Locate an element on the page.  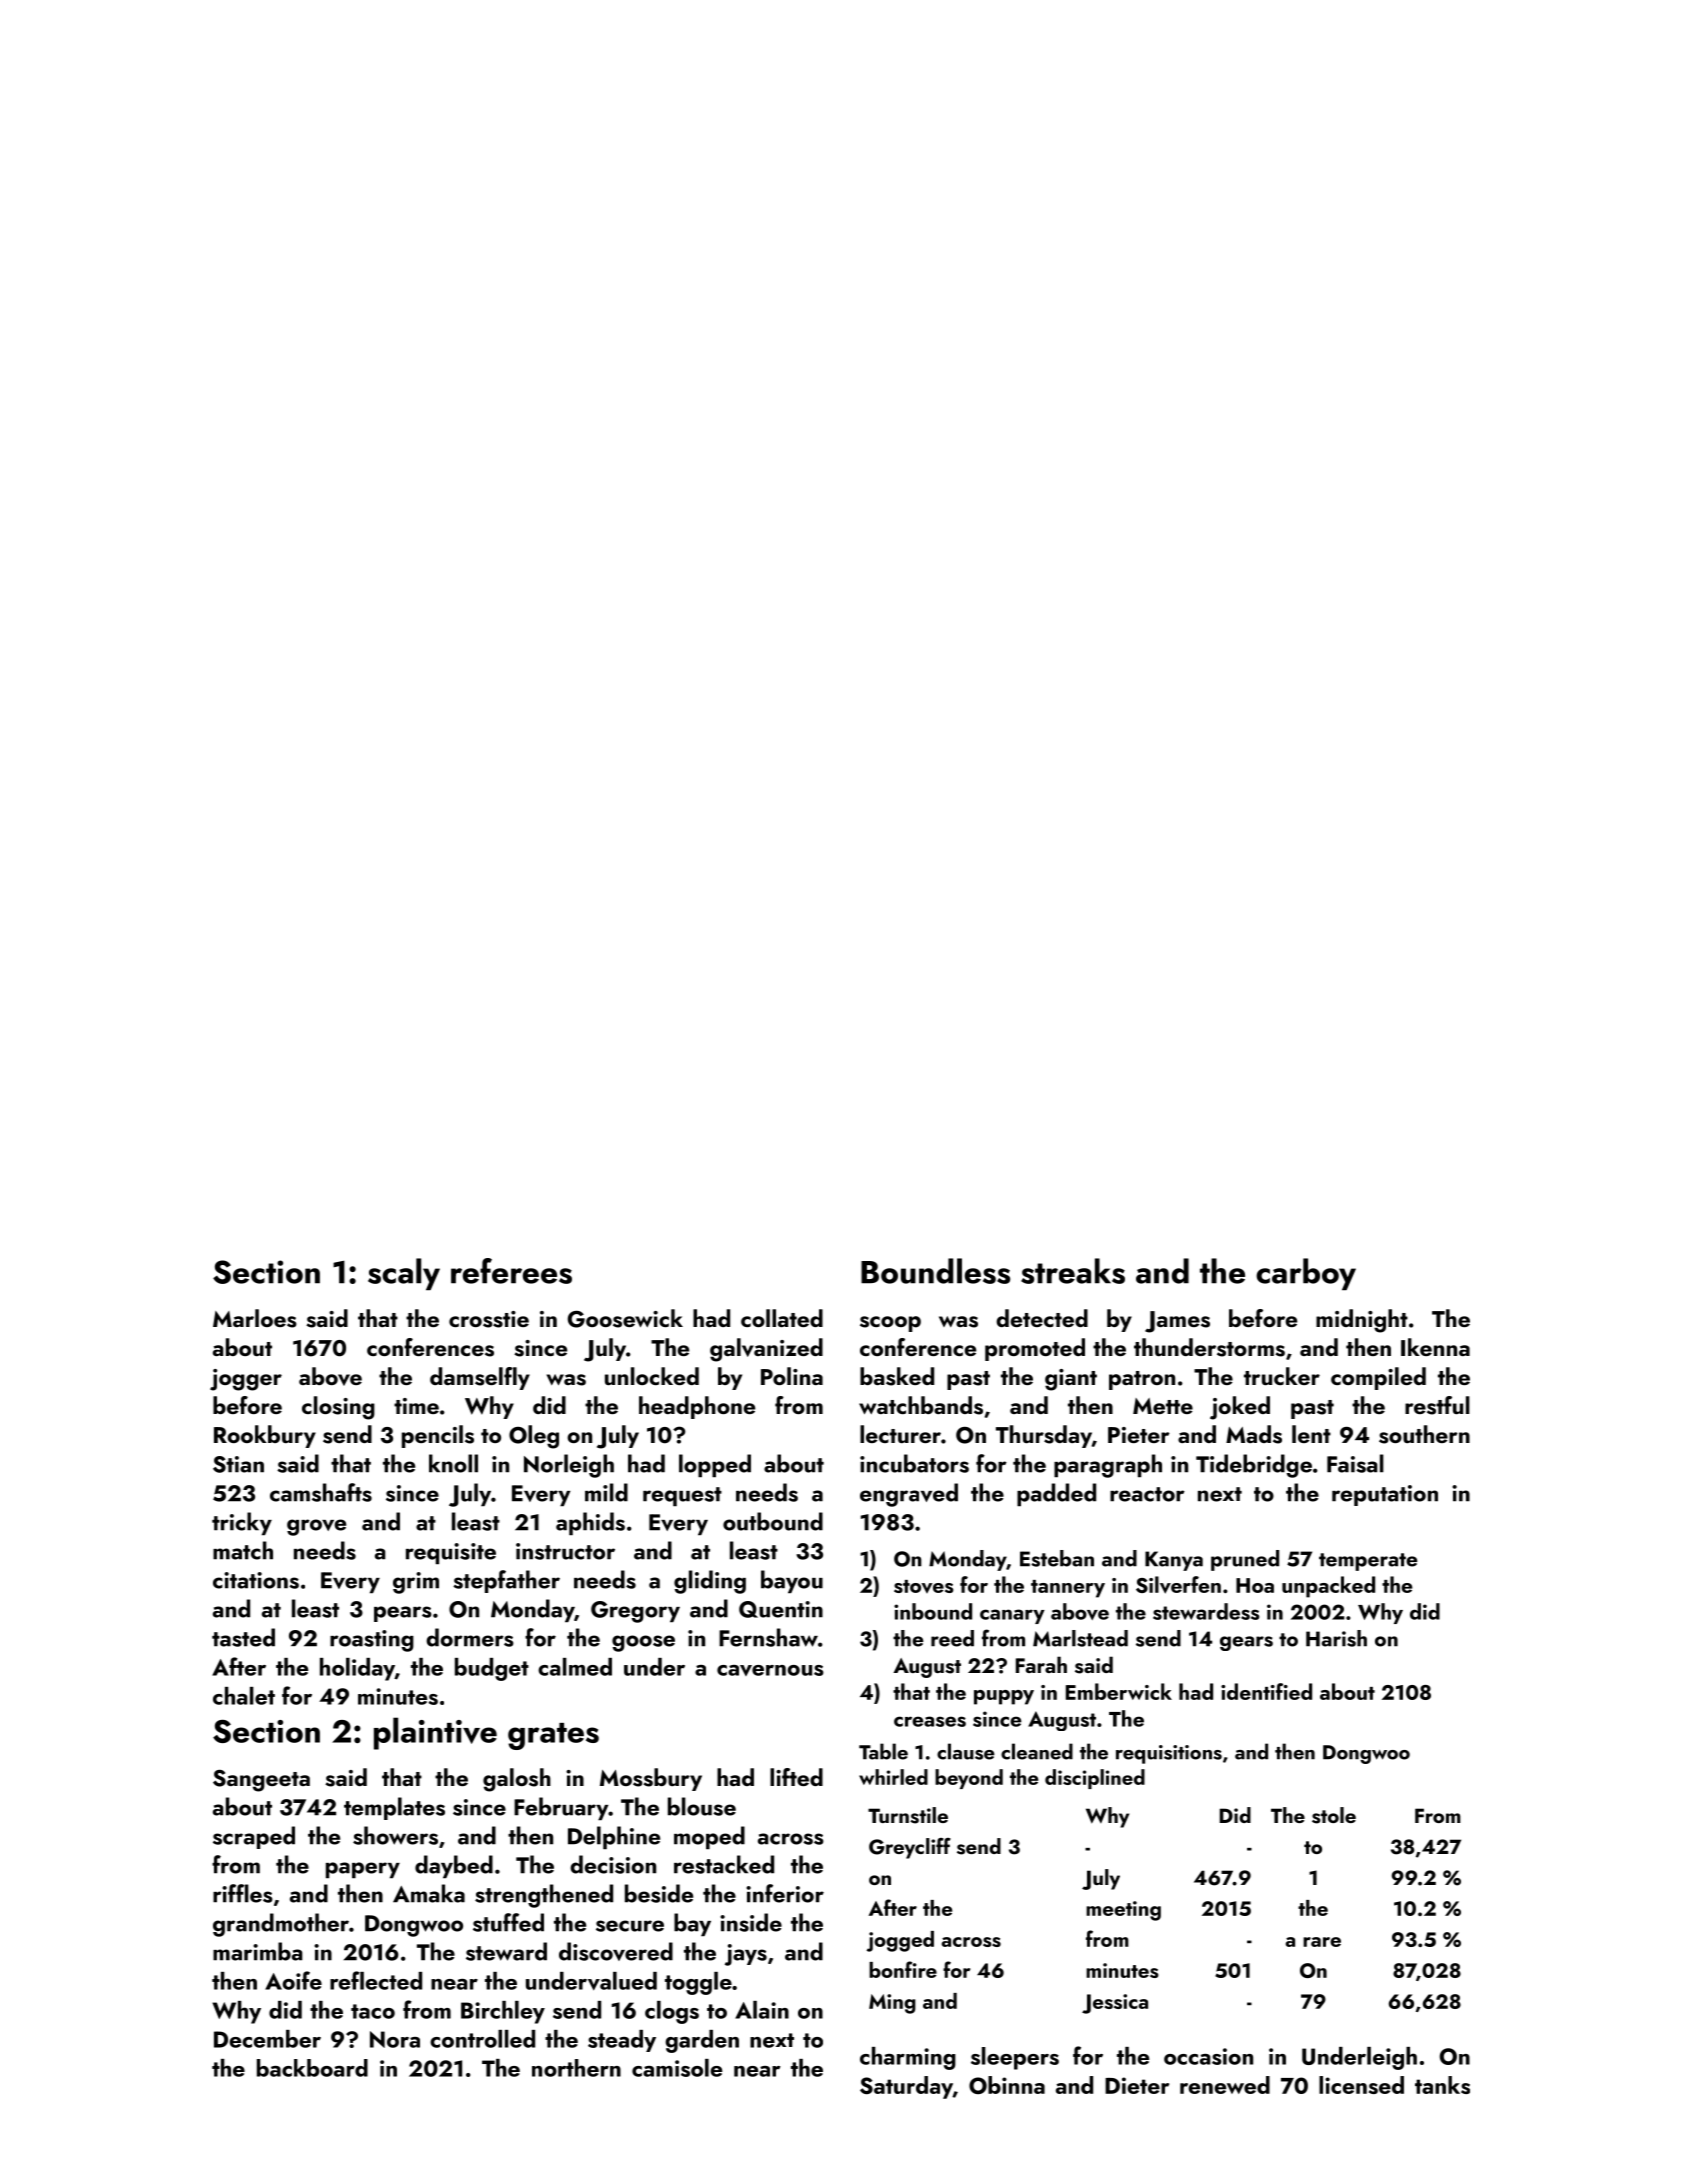
aphids is located at coordinates (590, 1523).
